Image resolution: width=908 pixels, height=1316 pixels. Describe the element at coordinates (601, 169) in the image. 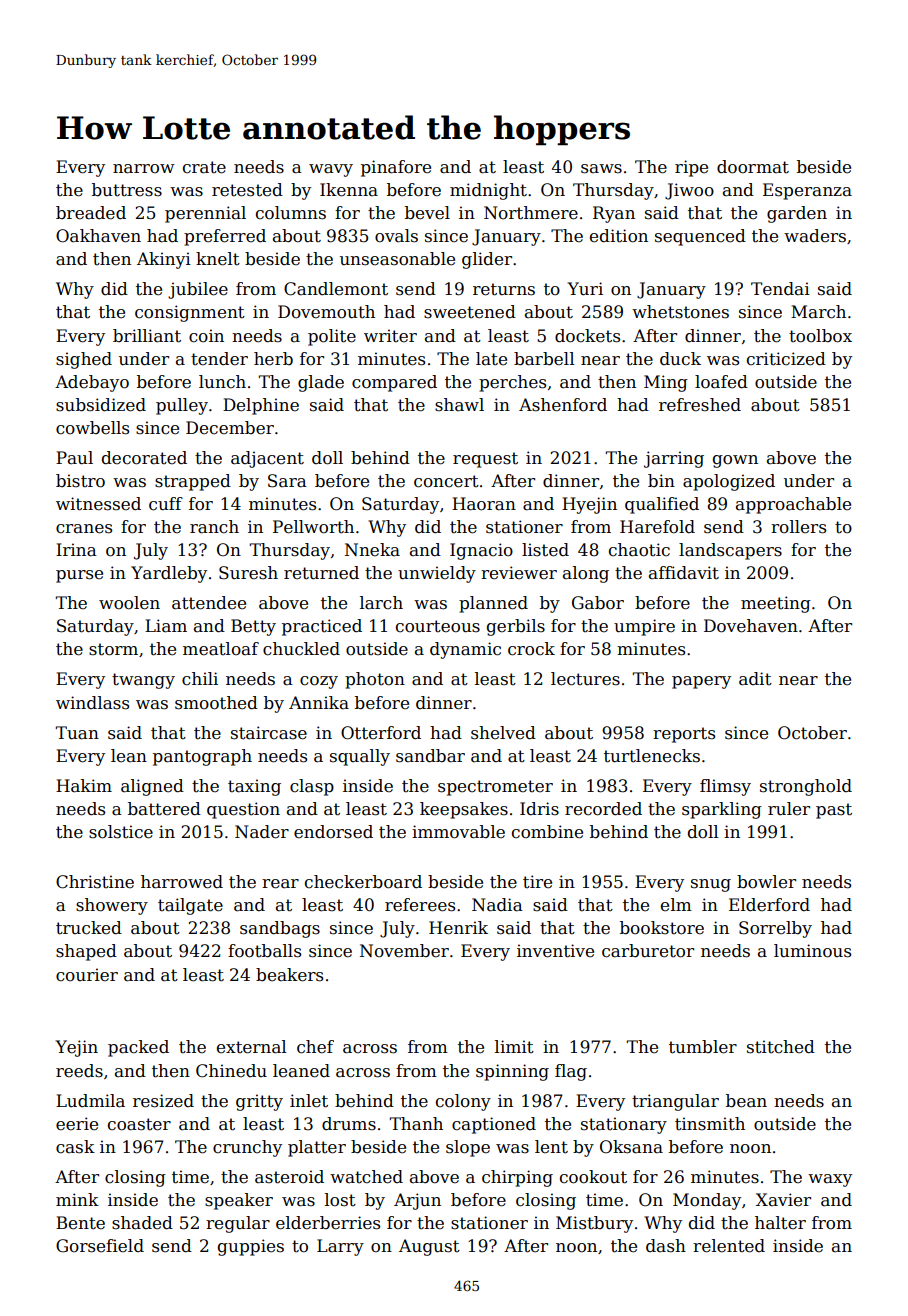

I see `saws` at that location.
